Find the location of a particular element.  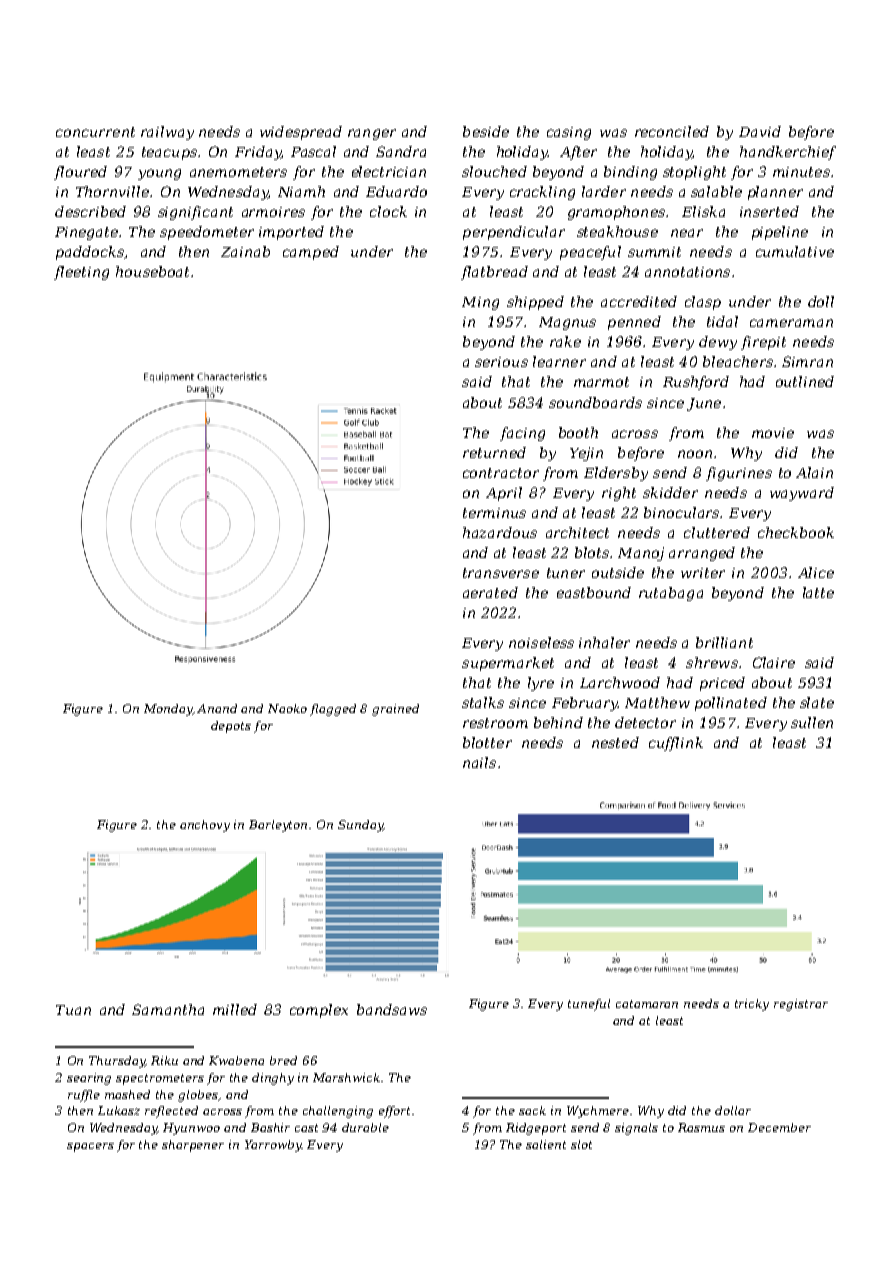

Alain is located at coordinates (814, 472).
